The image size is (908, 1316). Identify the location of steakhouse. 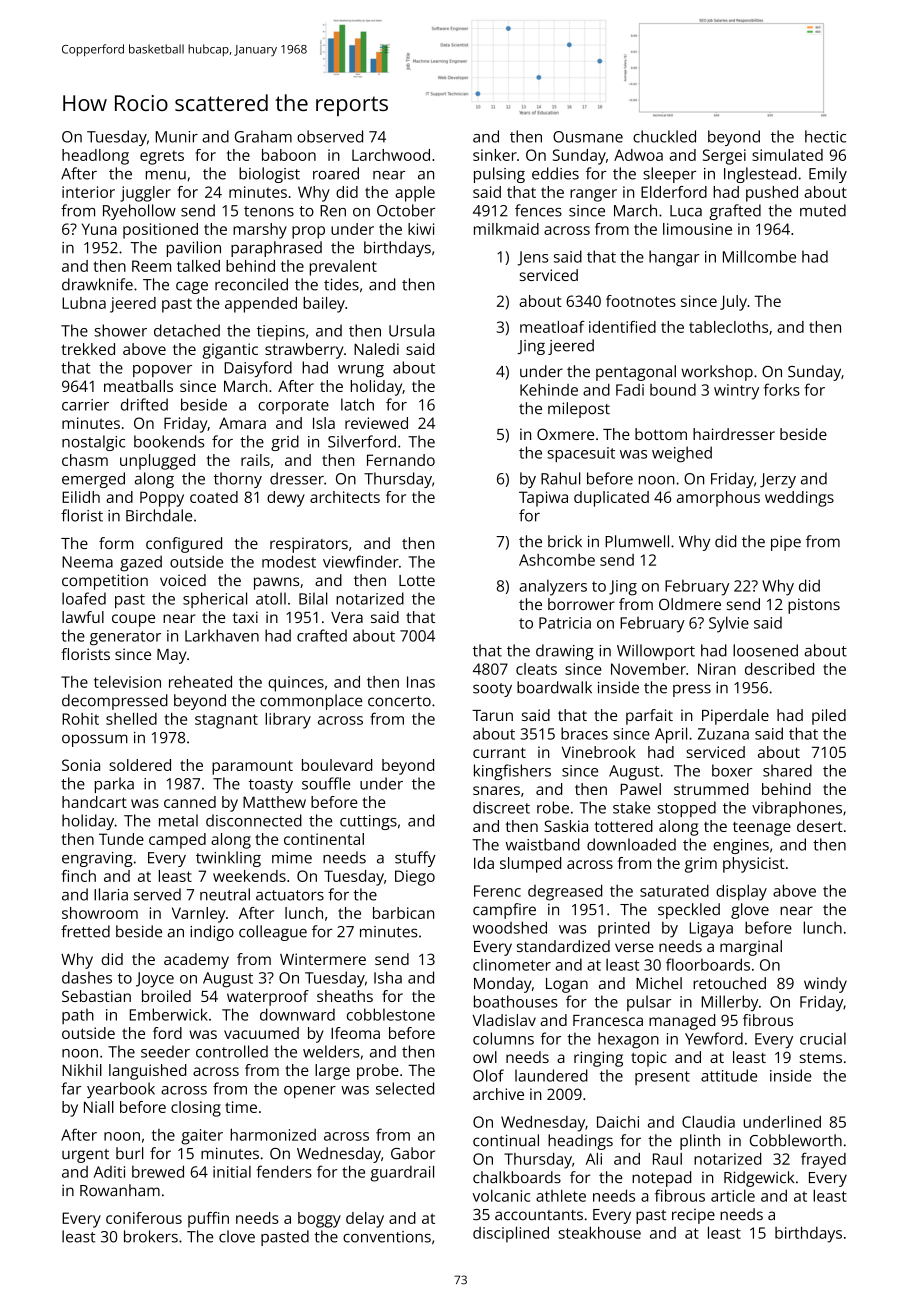
(600, 1232).
